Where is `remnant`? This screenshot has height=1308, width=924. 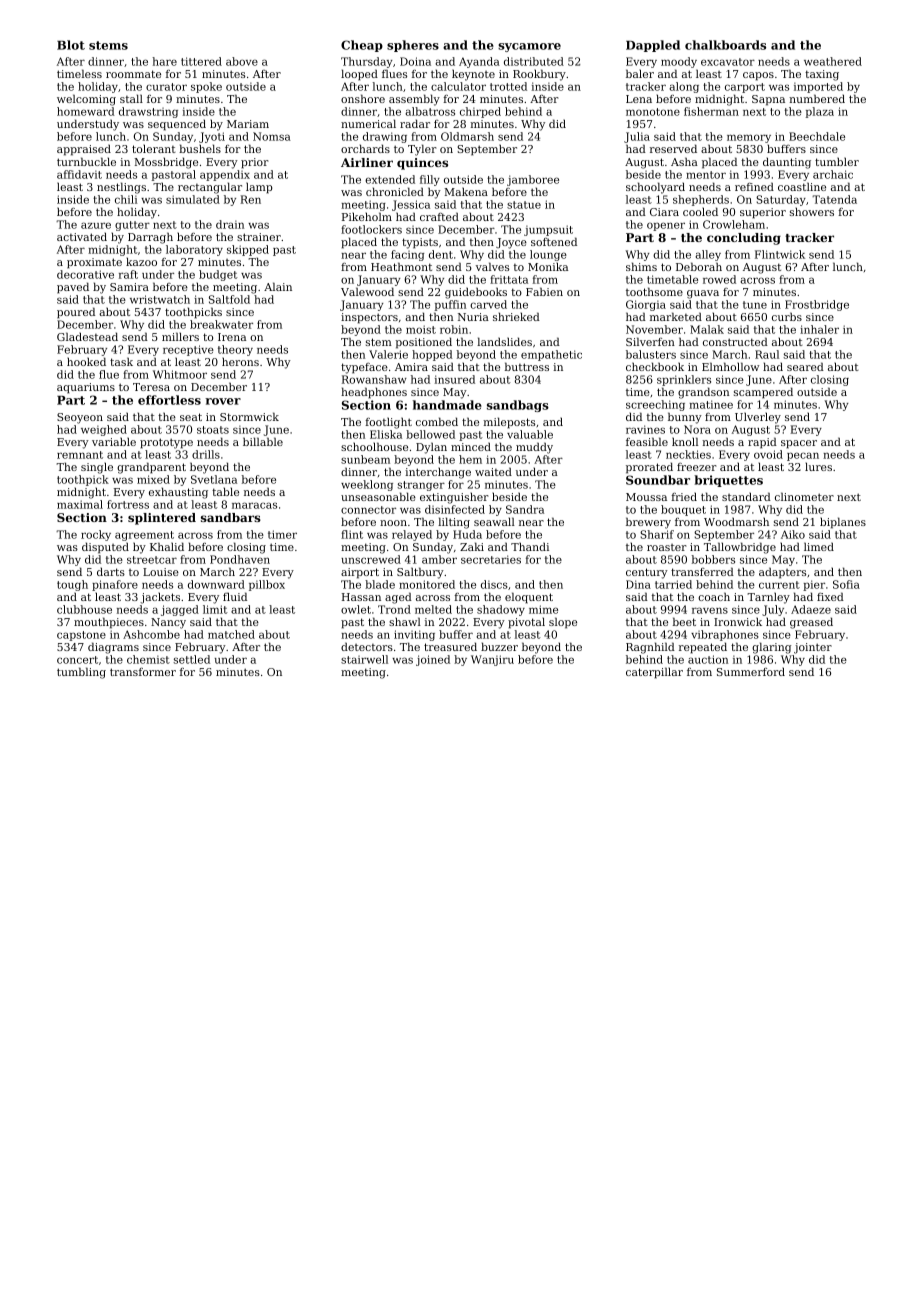
remnant is located at coordinates (80, 455).
